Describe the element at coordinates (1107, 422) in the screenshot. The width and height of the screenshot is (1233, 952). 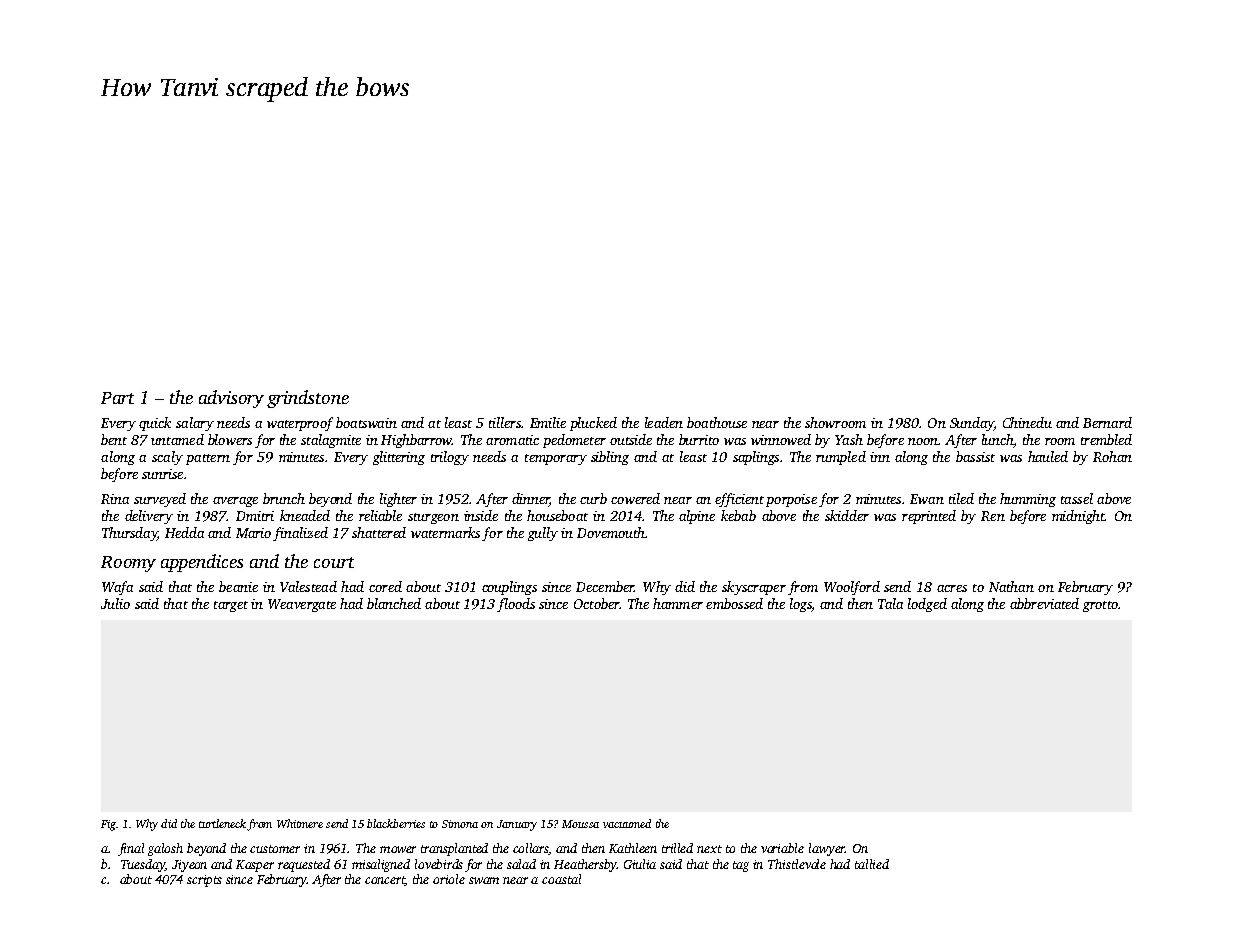
I see `Bernard` at that location.
